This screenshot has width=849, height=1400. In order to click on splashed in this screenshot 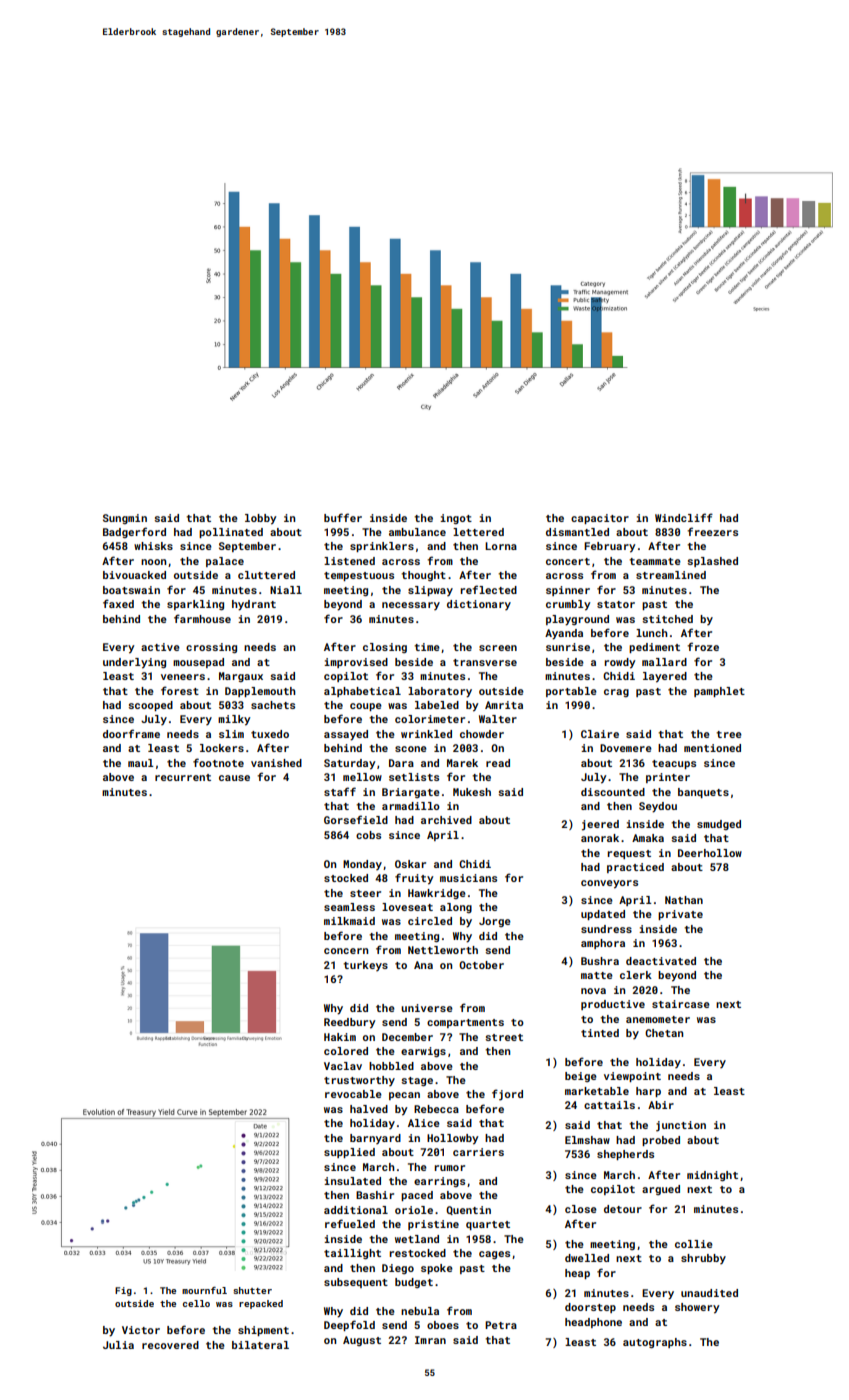, I will do `click(712, 562)`.
